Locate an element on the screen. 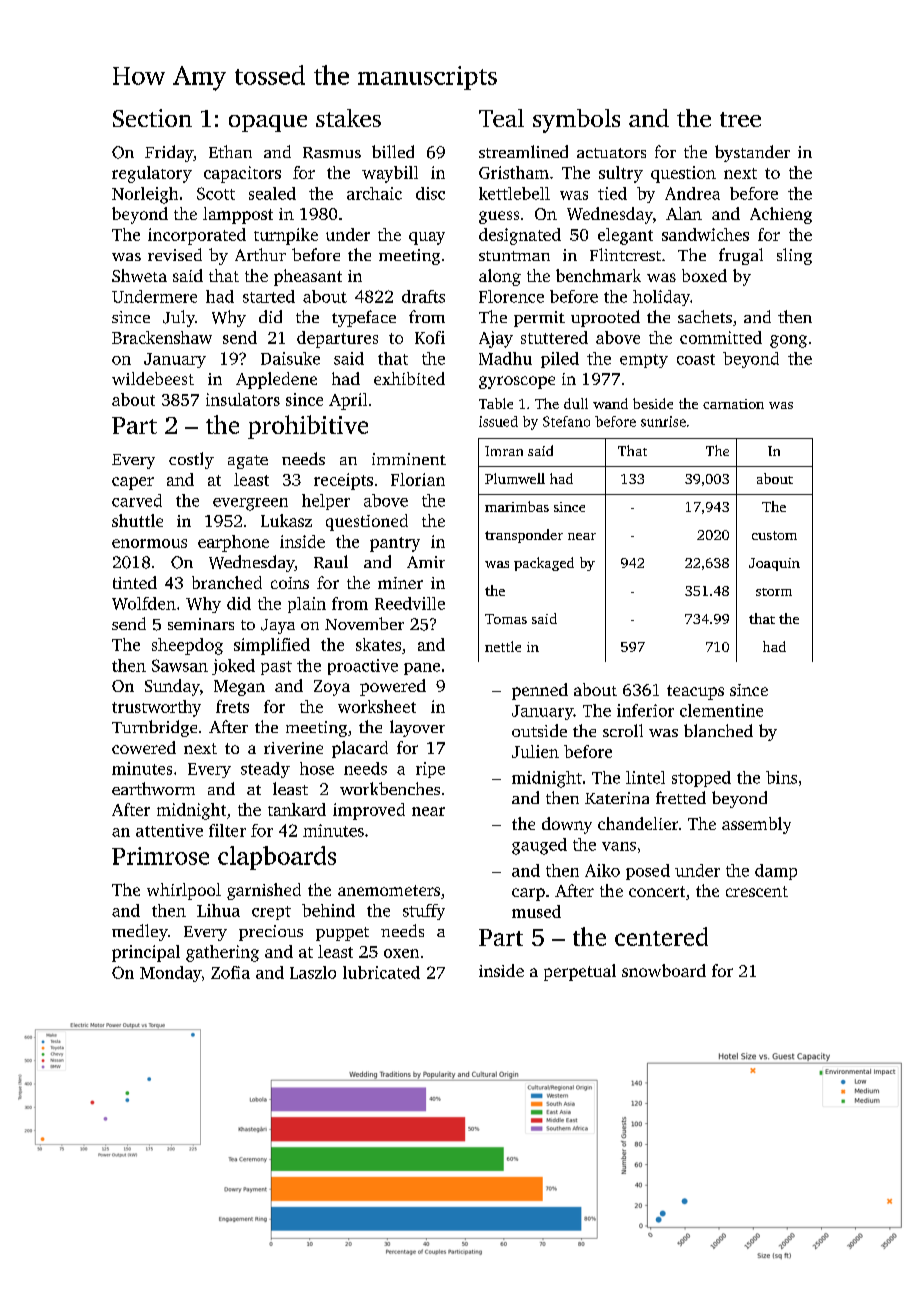 This screenshot has width=924, height=1308. anemometers is located at coordinates (389, 890).
